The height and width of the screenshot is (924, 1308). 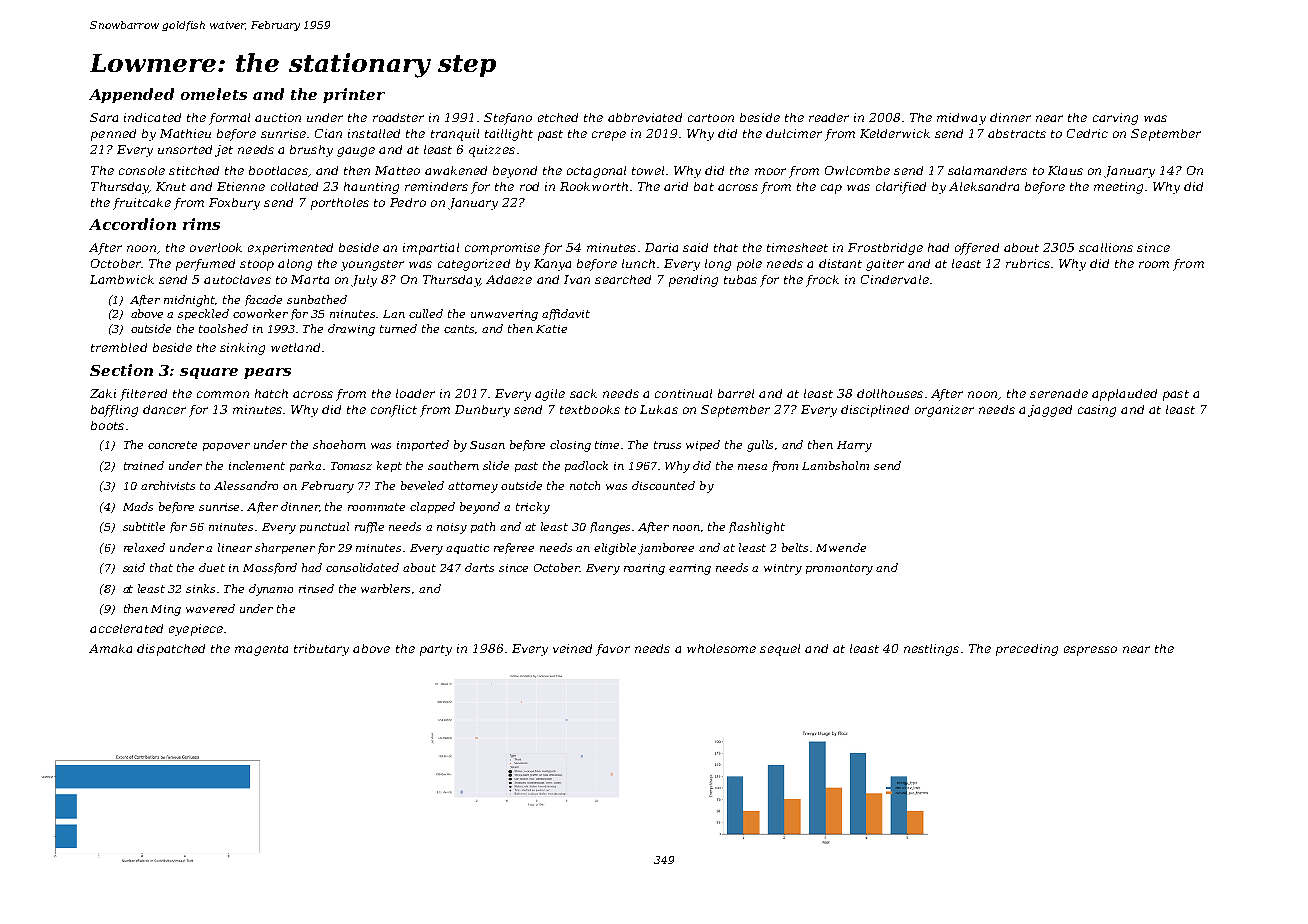 What do you see at coordinates (931, 650) in the screenshot?
I see `nestlings` at bounding box center [931, 650].
